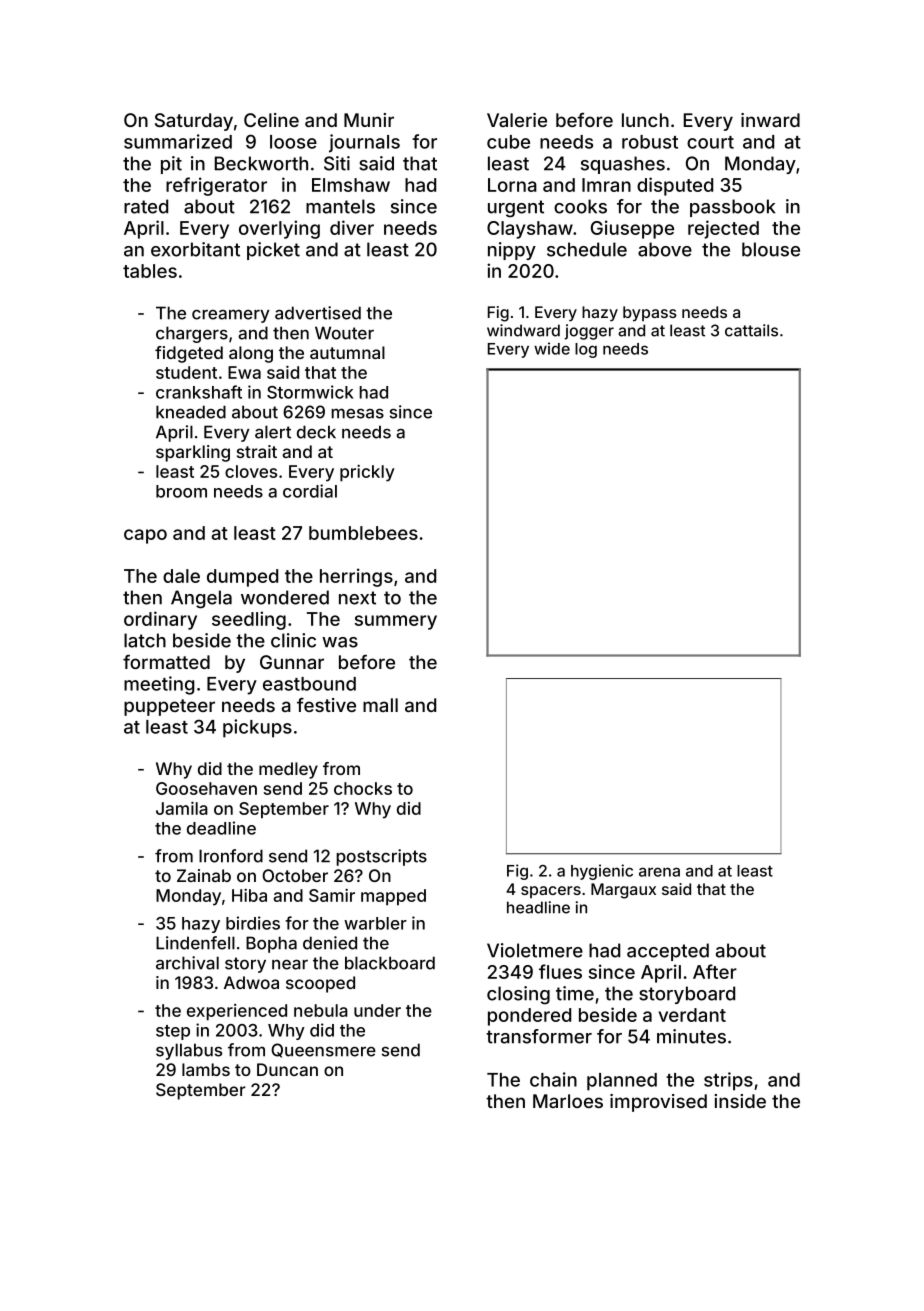  Describe the element at coordinates (659, 872) in the image. I see `arena` at that location.
